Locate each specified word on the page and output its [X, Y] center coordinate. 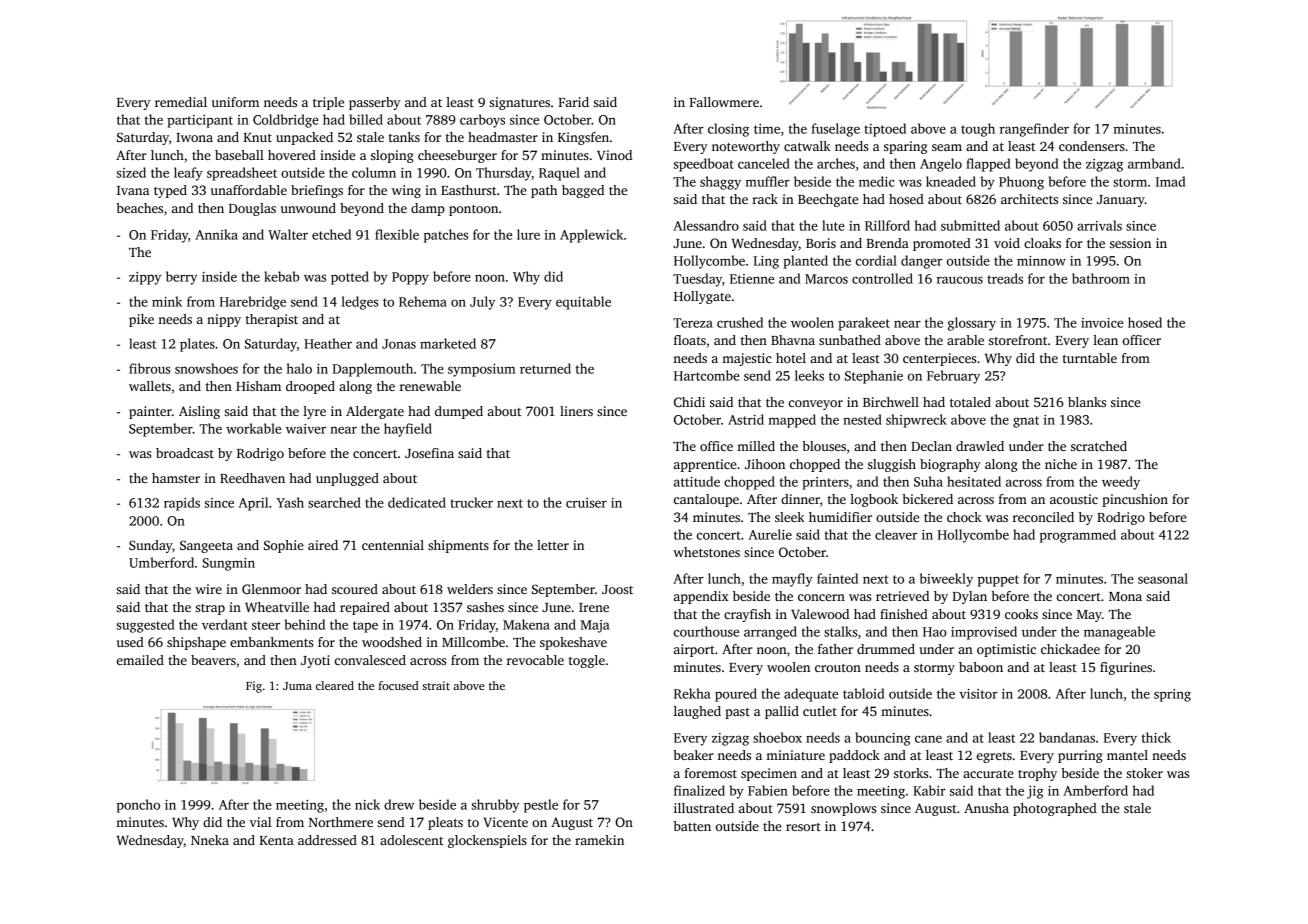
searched [334, 502]
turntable [1090, 358]
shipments [458, 546]
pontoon [473, 210]
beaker [693, 755]
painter [150, 412]
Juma [297, 686]
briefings [317, 191]
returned [545, 368]
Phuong [1021, 183]
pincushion [1135, 500]
